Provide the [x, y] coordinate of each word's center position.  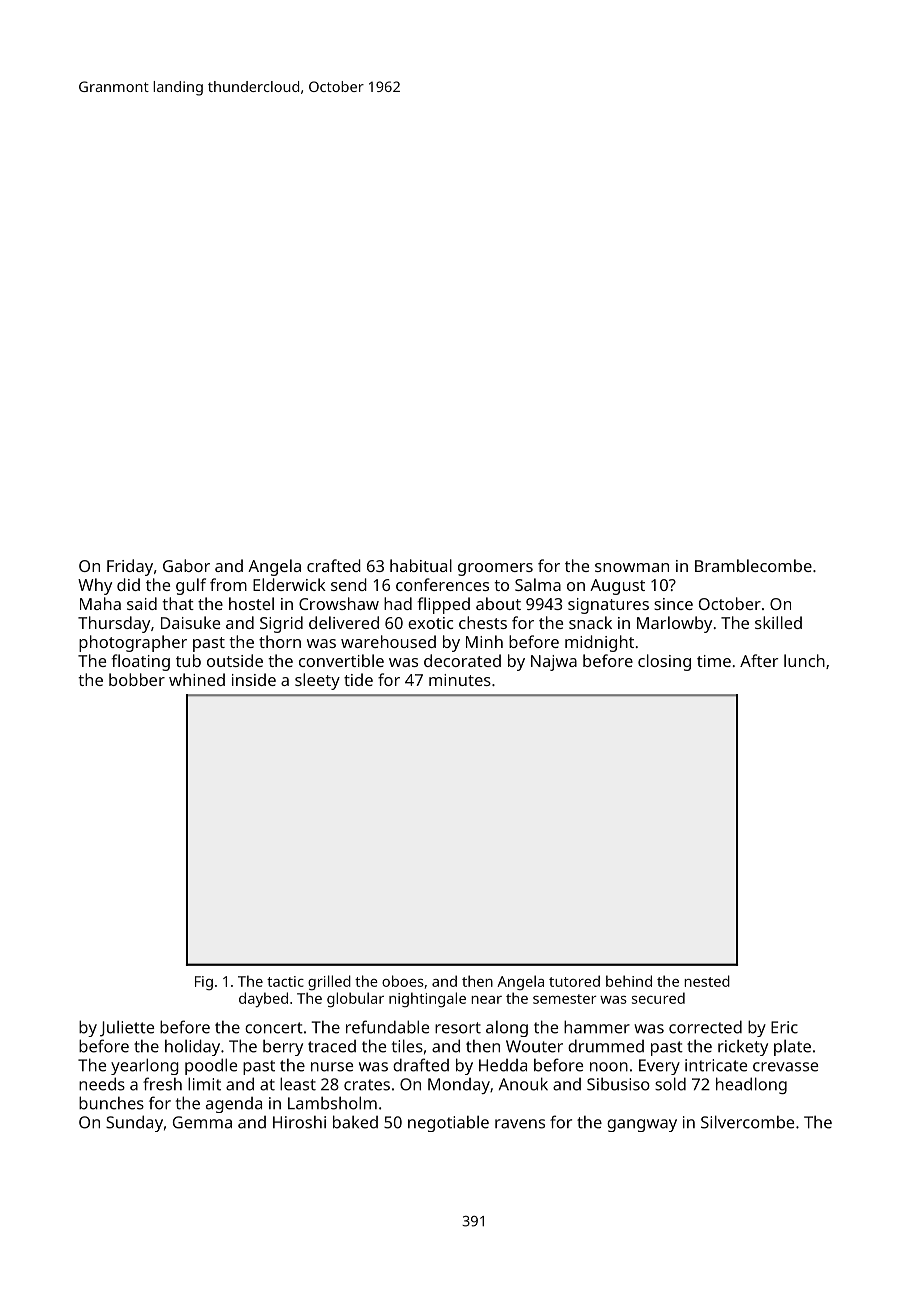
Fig [204, 983]
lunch [804, 660]
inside [254, 679]
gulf [191, 586]
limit [204, 1084]
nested [707, 981]
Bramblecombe [753, 565]
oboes [403, 981]
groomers [495, 569]
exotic [430, 623]
